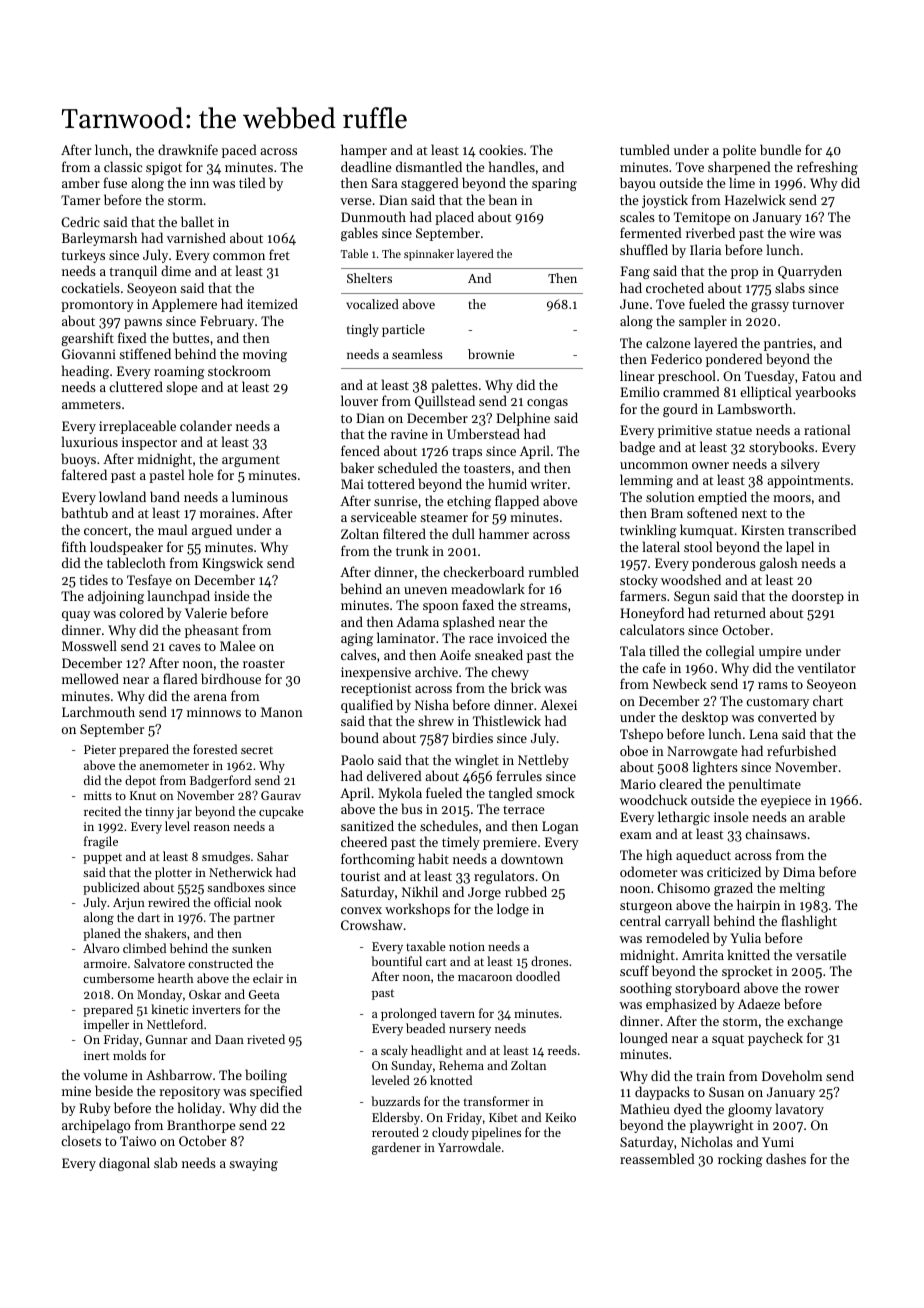 This page has width=924, height=1308. Describe the element at coordinates (543, 606) in the page. I see `streams` at that location.
